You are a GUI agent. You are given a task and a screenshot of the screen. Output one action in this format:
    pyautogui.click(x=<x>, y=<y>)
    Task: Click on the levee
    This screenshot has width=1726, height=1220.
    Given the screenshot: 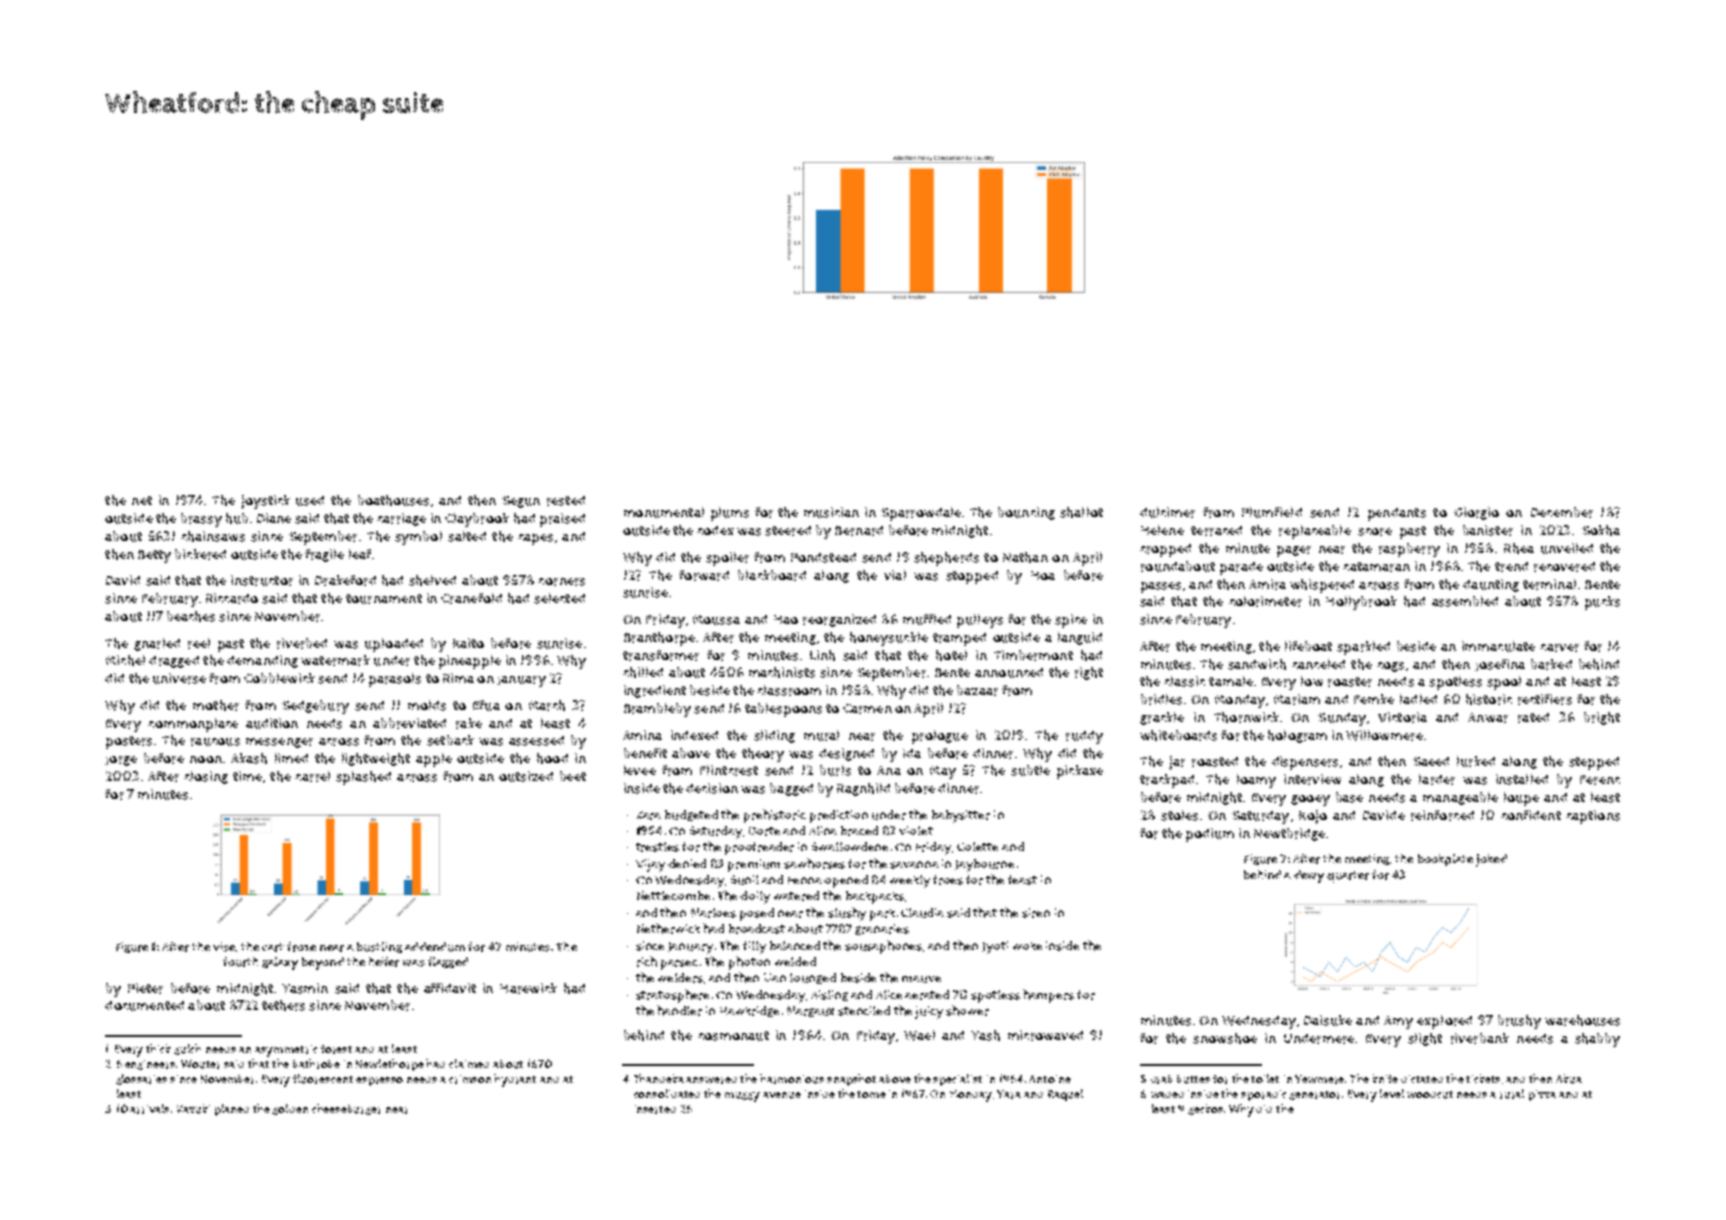 What is the action you would take?
    pyautogui.click(x=640, y=770)
